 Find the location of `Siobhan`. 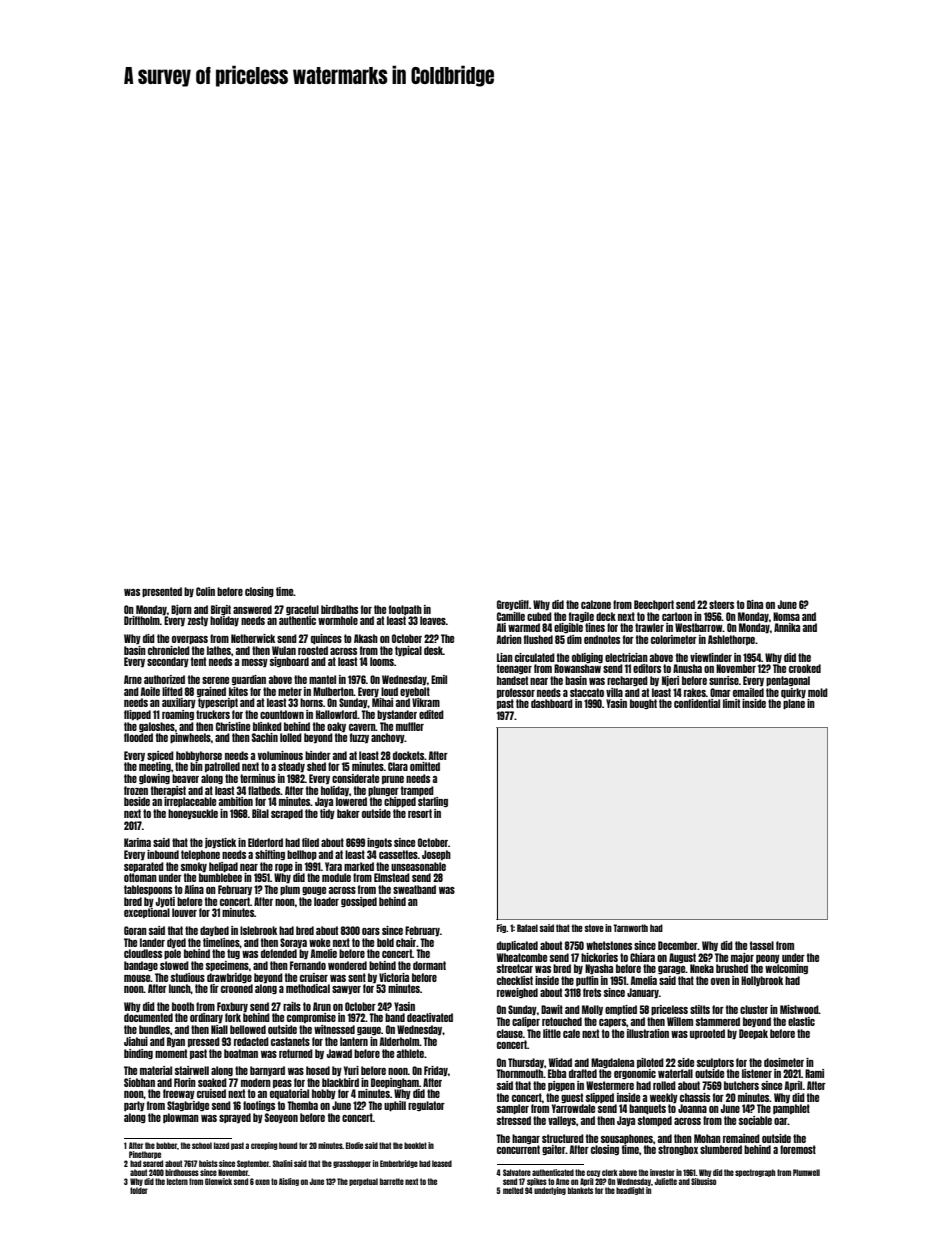

Siobhan is located at coordinates (139, 1082).
